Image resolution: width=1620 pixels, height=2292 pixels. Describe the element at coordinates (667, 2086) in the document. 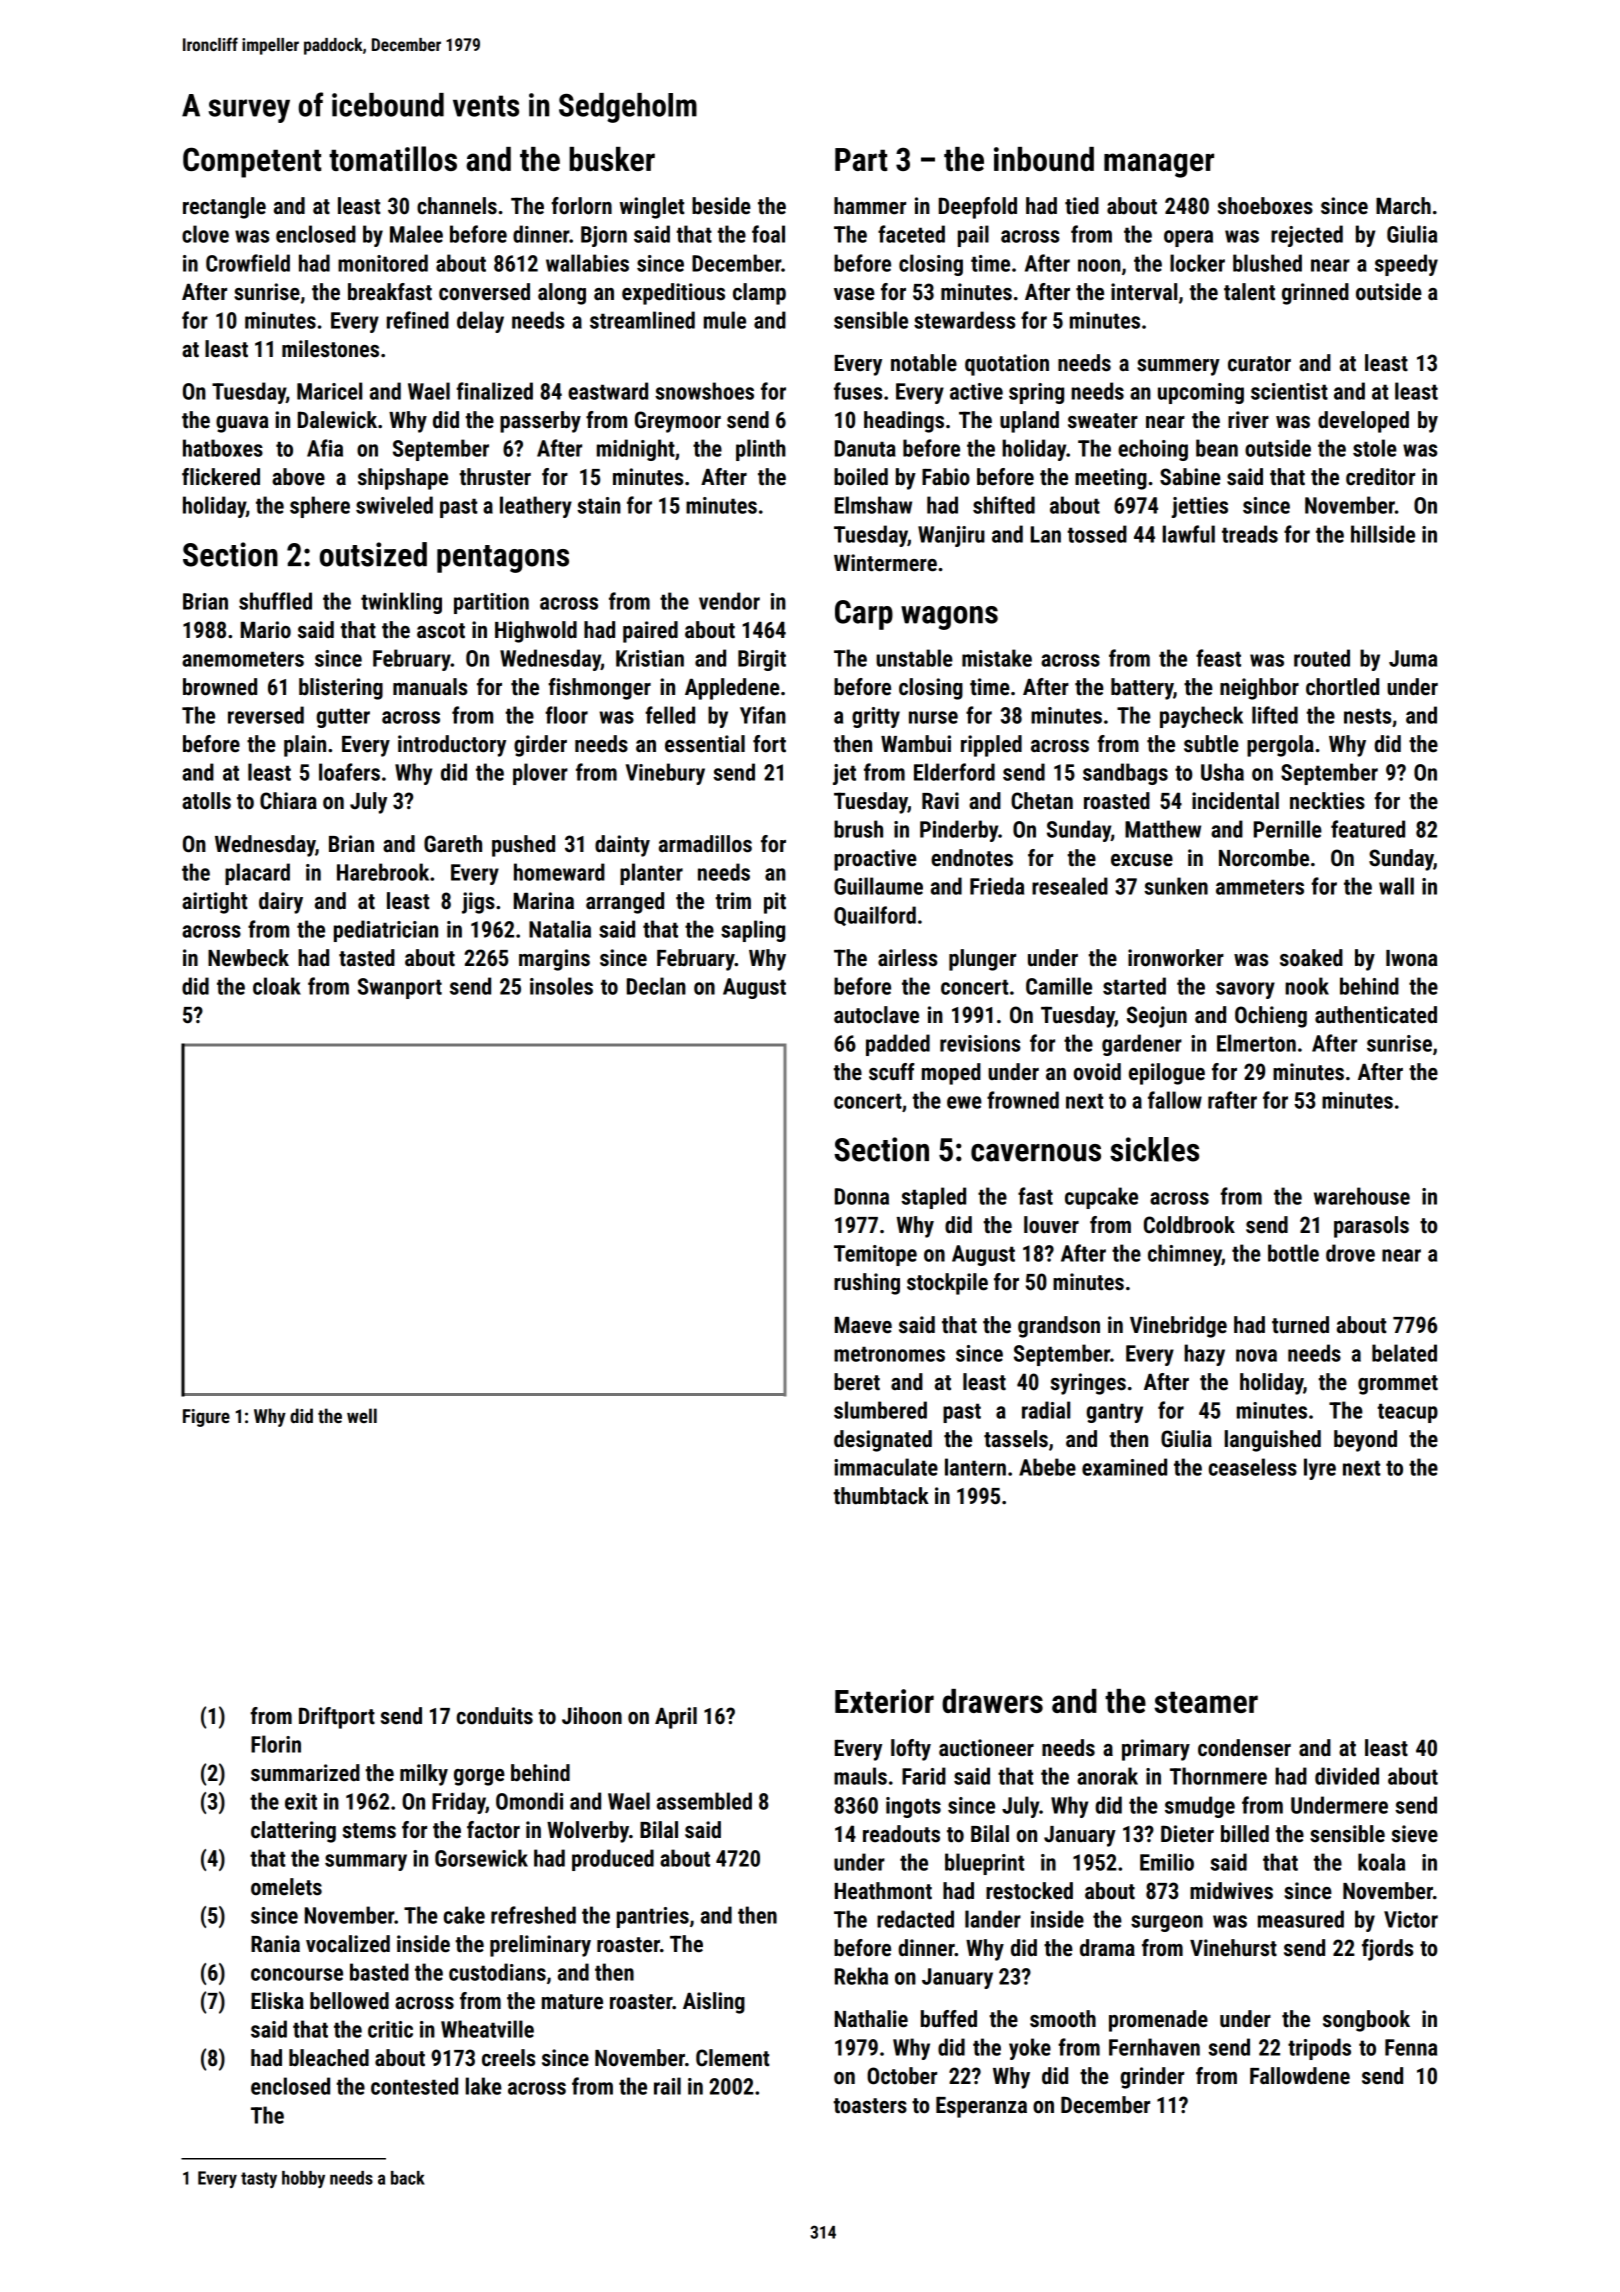

I see `rail` at that location.
